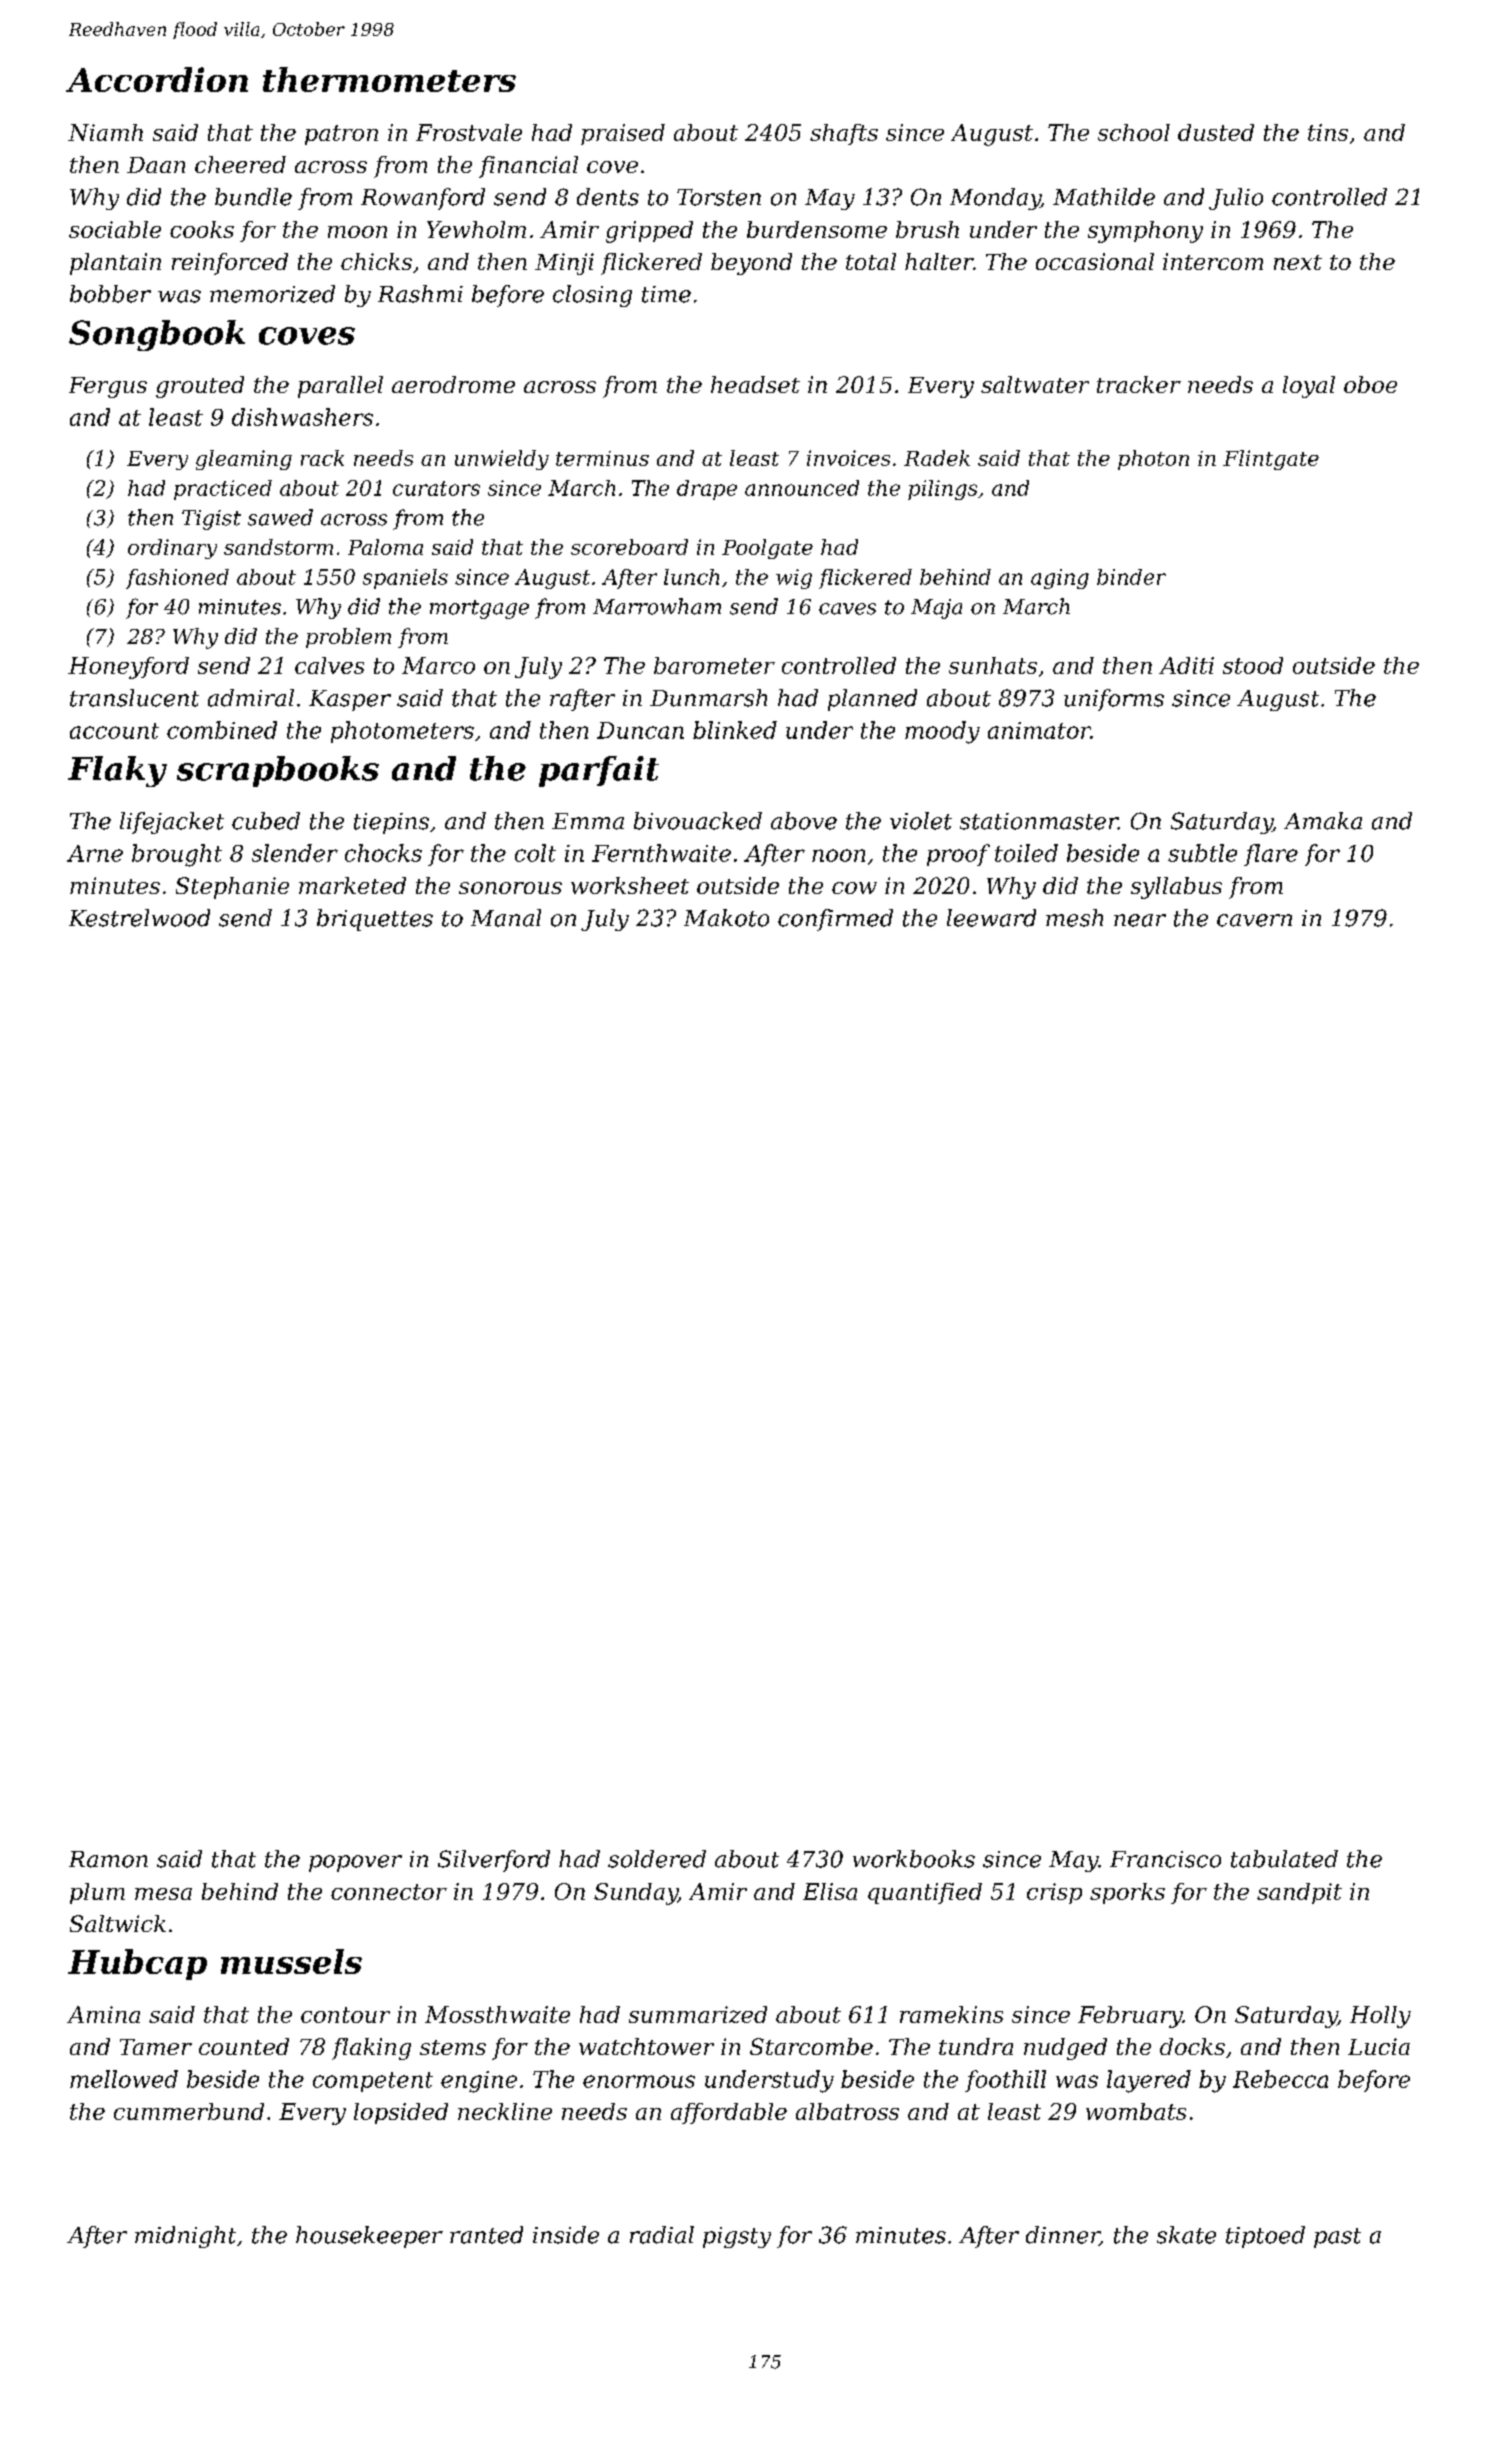 This image has width=1496, height=2464. What do you see at coordinates (1328, 132) in the image?
I see `tins` at bounding box center [1328, 132].
